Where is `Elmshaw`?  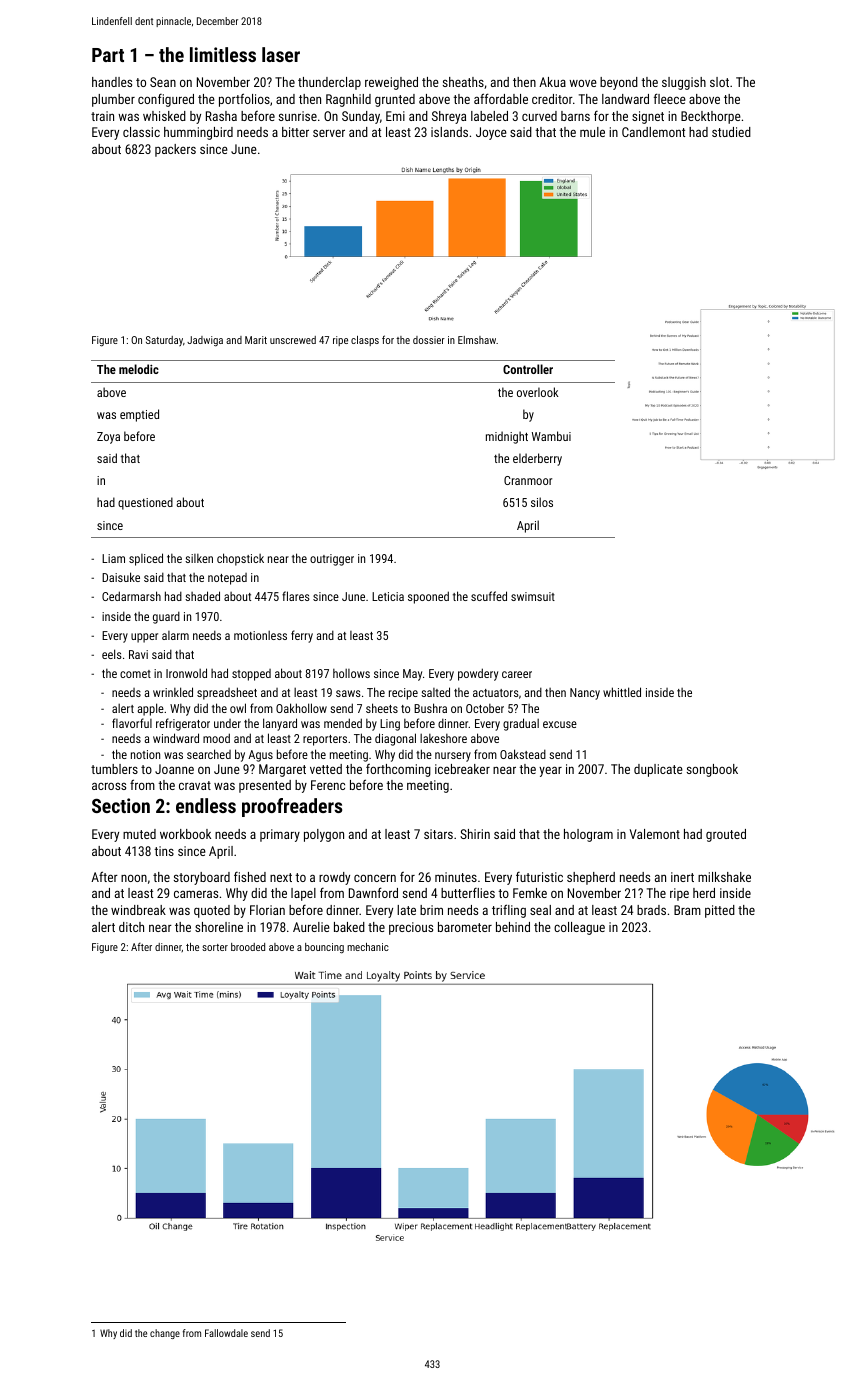 Elmshaw is located at coordinates (477, 340).
